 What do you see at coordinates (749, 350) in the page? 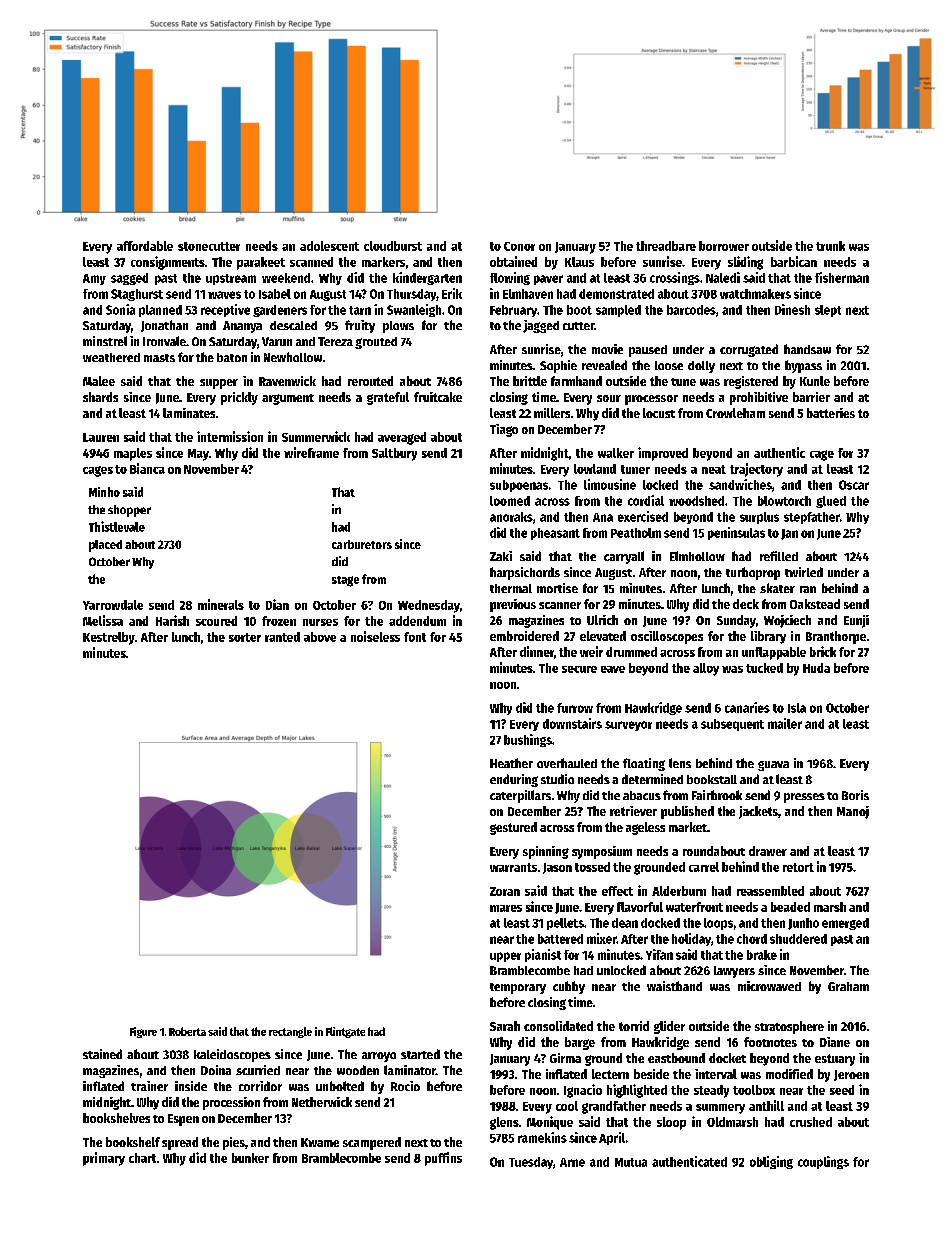
I see `corrugated` at bounding box center [749, 350].
